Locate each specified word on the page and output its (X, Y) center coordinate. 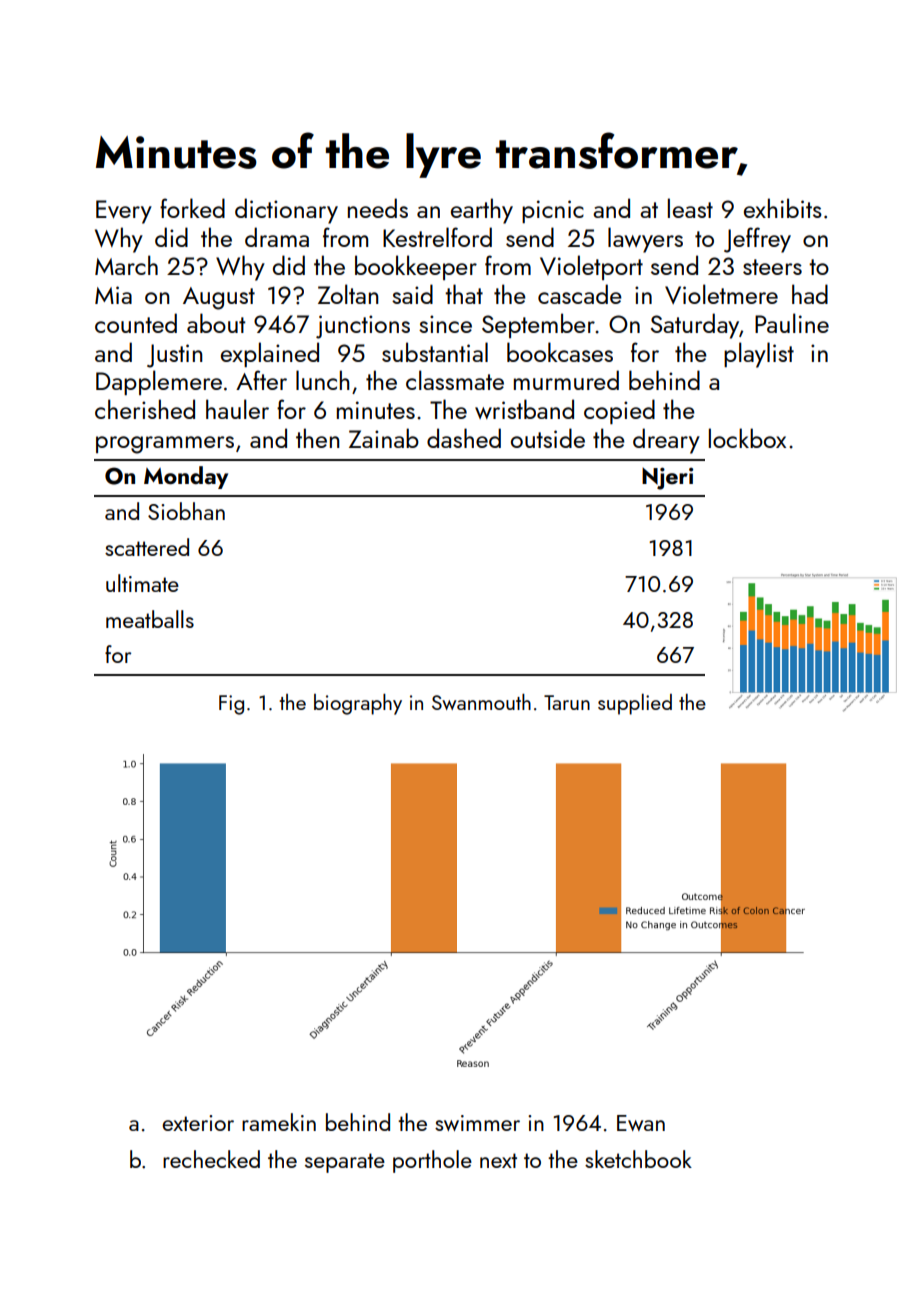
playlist (759, 355)
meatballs (150, 619)
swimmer (477, 1123)
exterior (198, 1123)
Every (124, 212)
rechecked (211, 1159)
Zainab (384, 438)
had (810, 294)
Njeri (667, 479)
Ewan (641, 1123)
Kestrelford (437, 237)
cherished (145, 409)
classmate (455, 380)
